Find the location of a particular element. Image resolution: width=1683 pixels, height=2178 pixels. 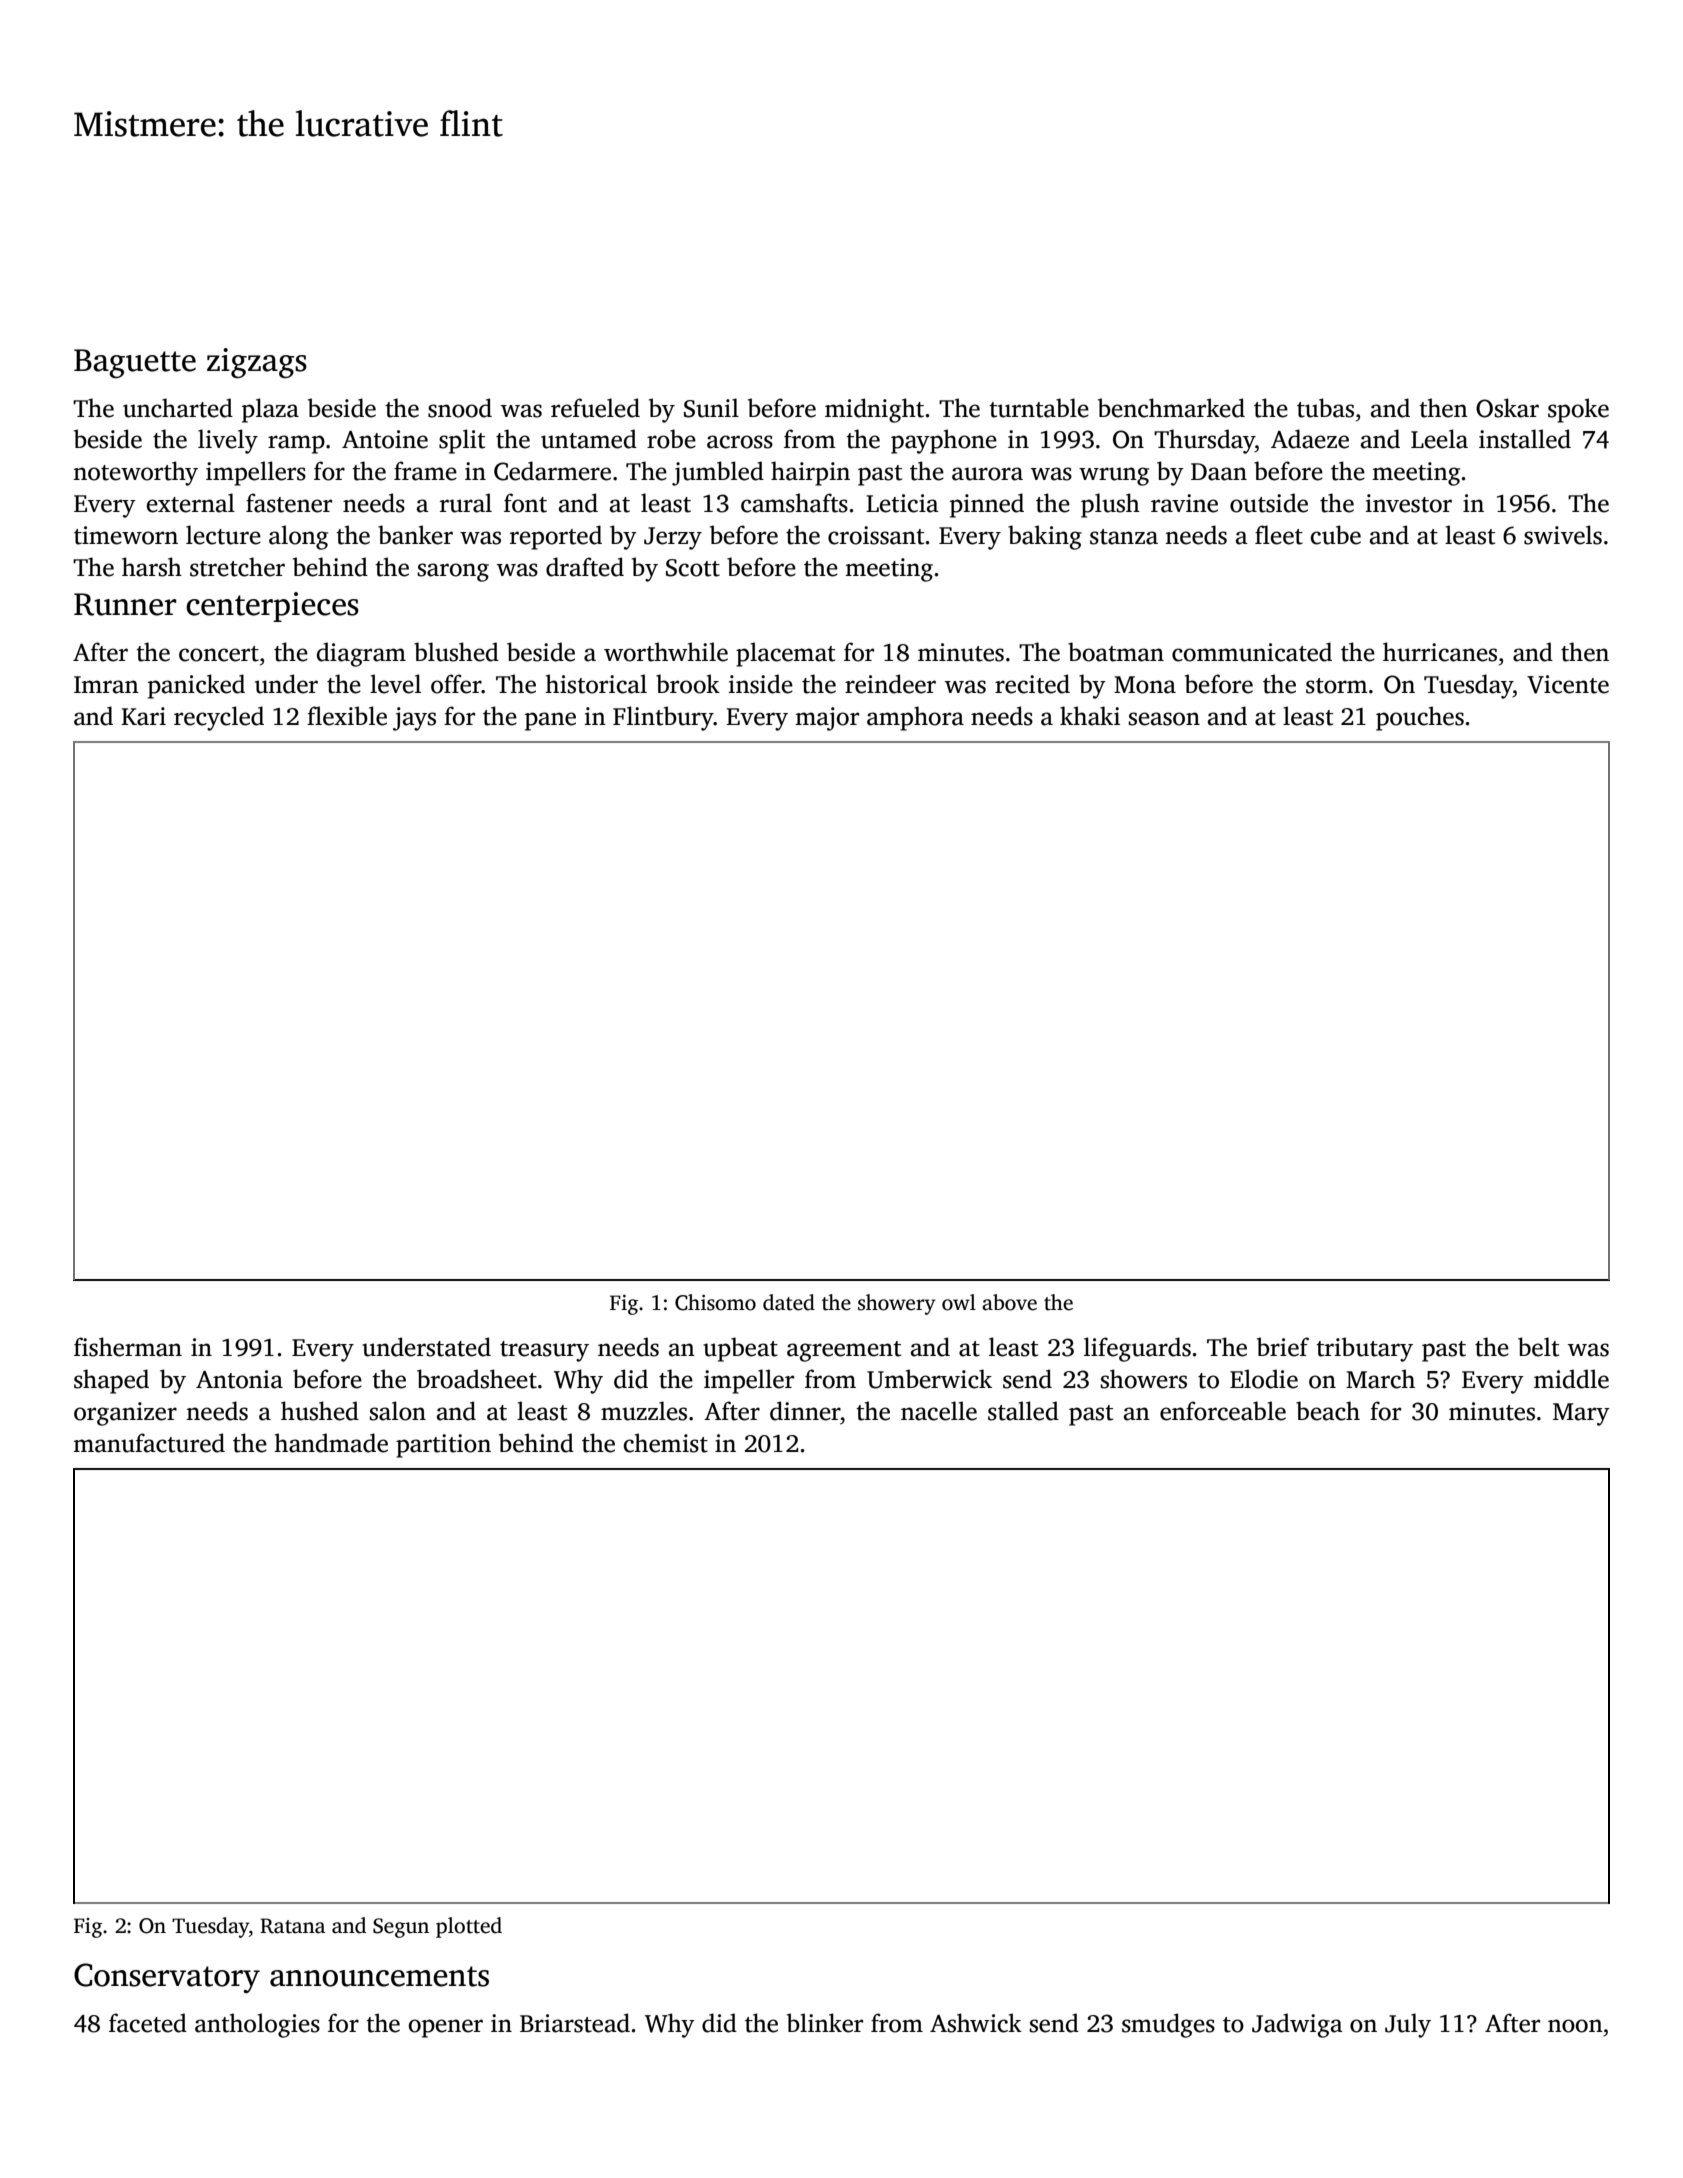

fisherman is located at coordinates (128, 1347).
